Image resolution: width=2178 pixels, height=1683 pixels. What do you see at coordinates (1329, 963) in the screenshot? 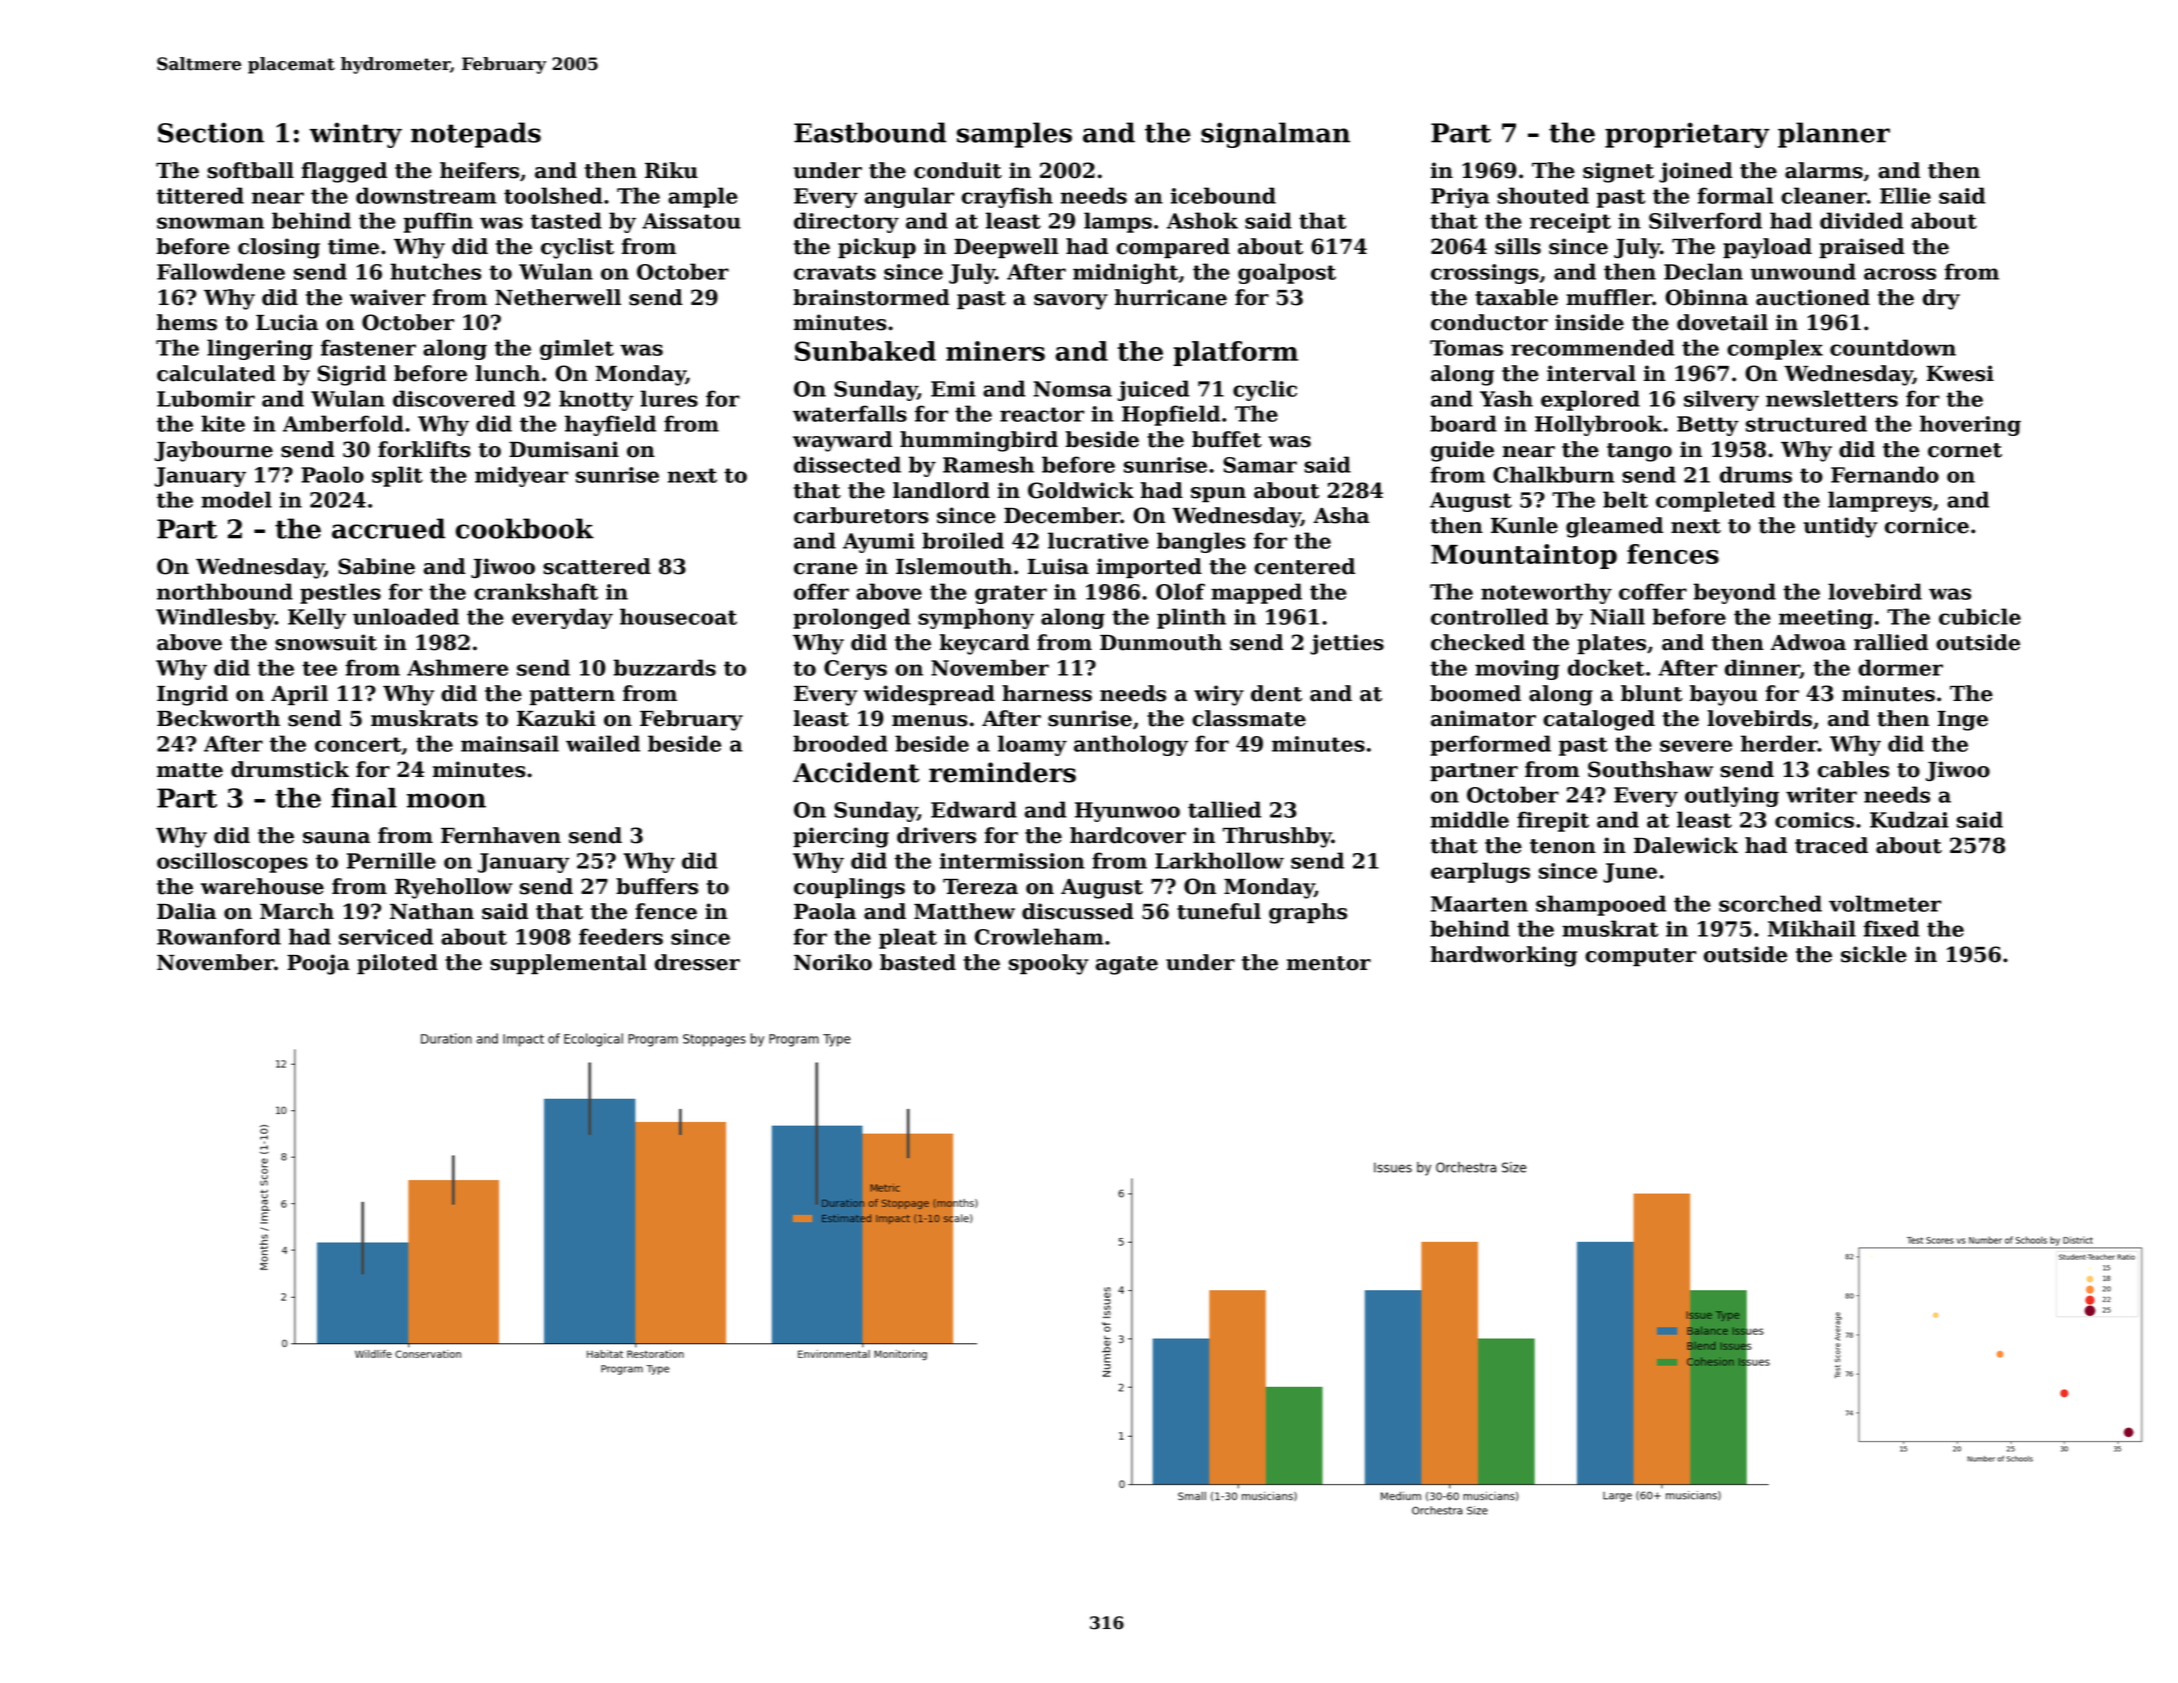
I see `mentor` at bounding box center [1329, 963].
